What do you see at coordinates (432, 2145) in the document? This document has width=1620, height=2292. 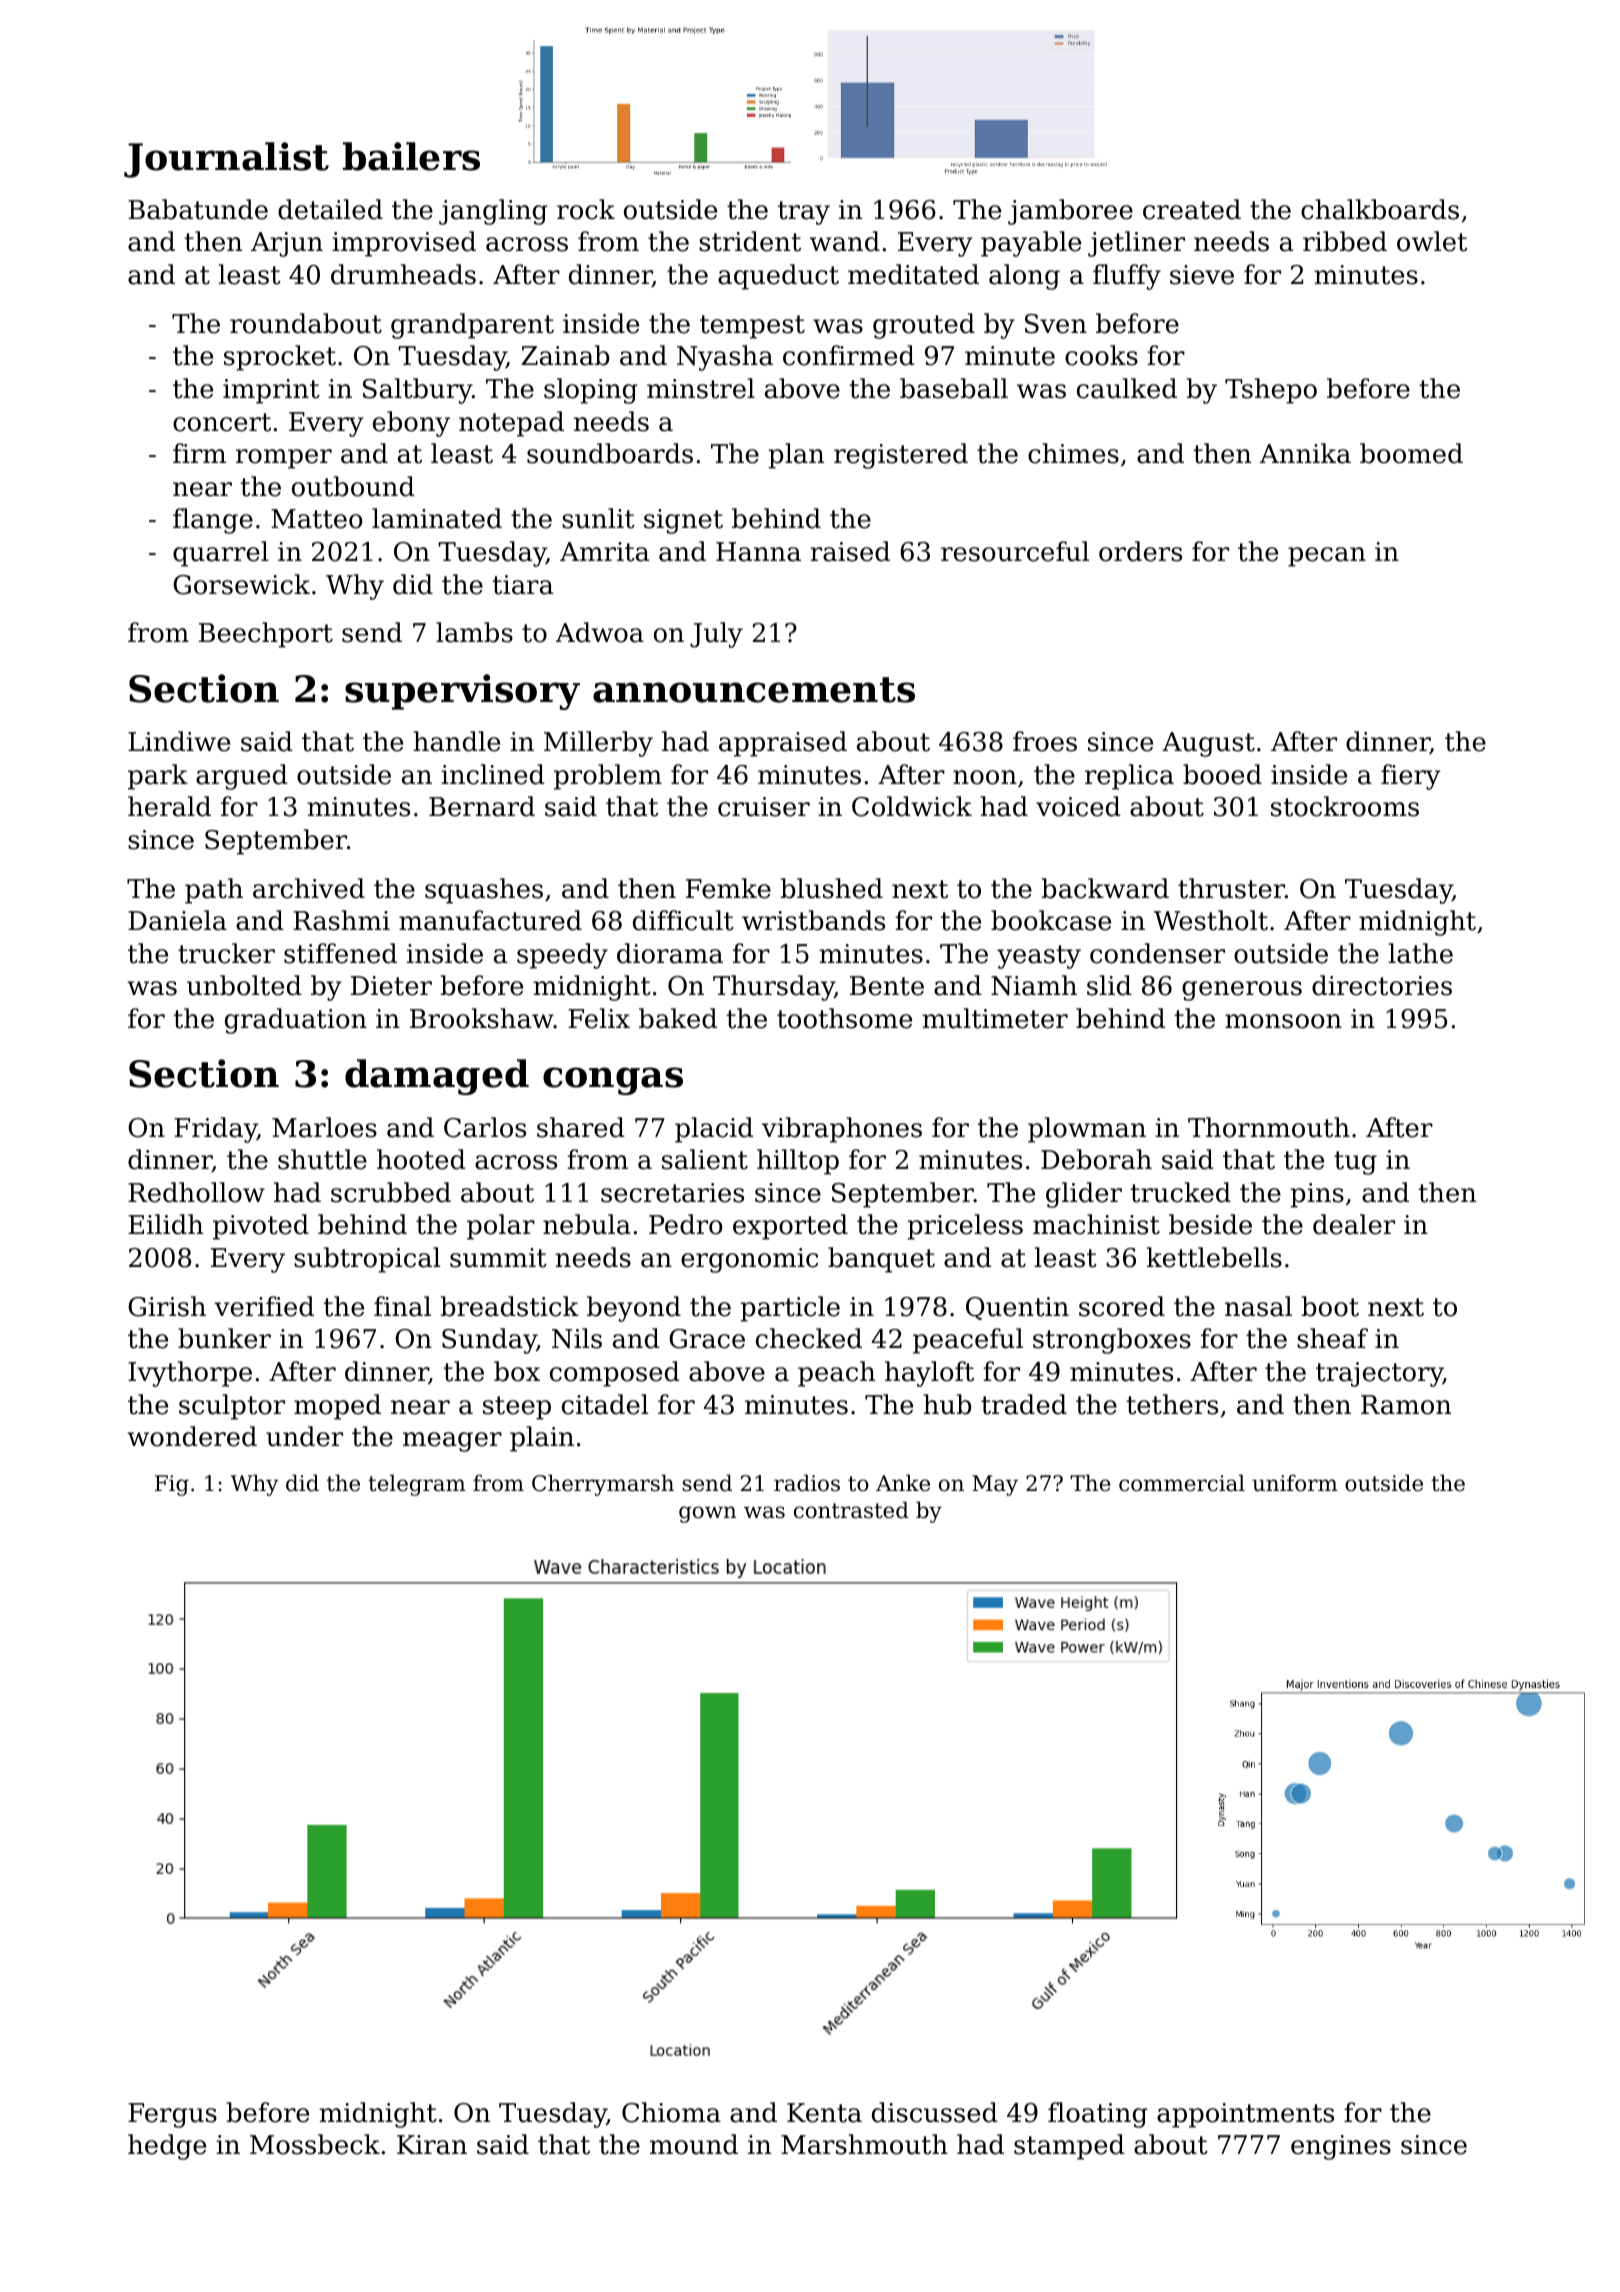 I see `Kiran` at bounding box center [432, 2145].
